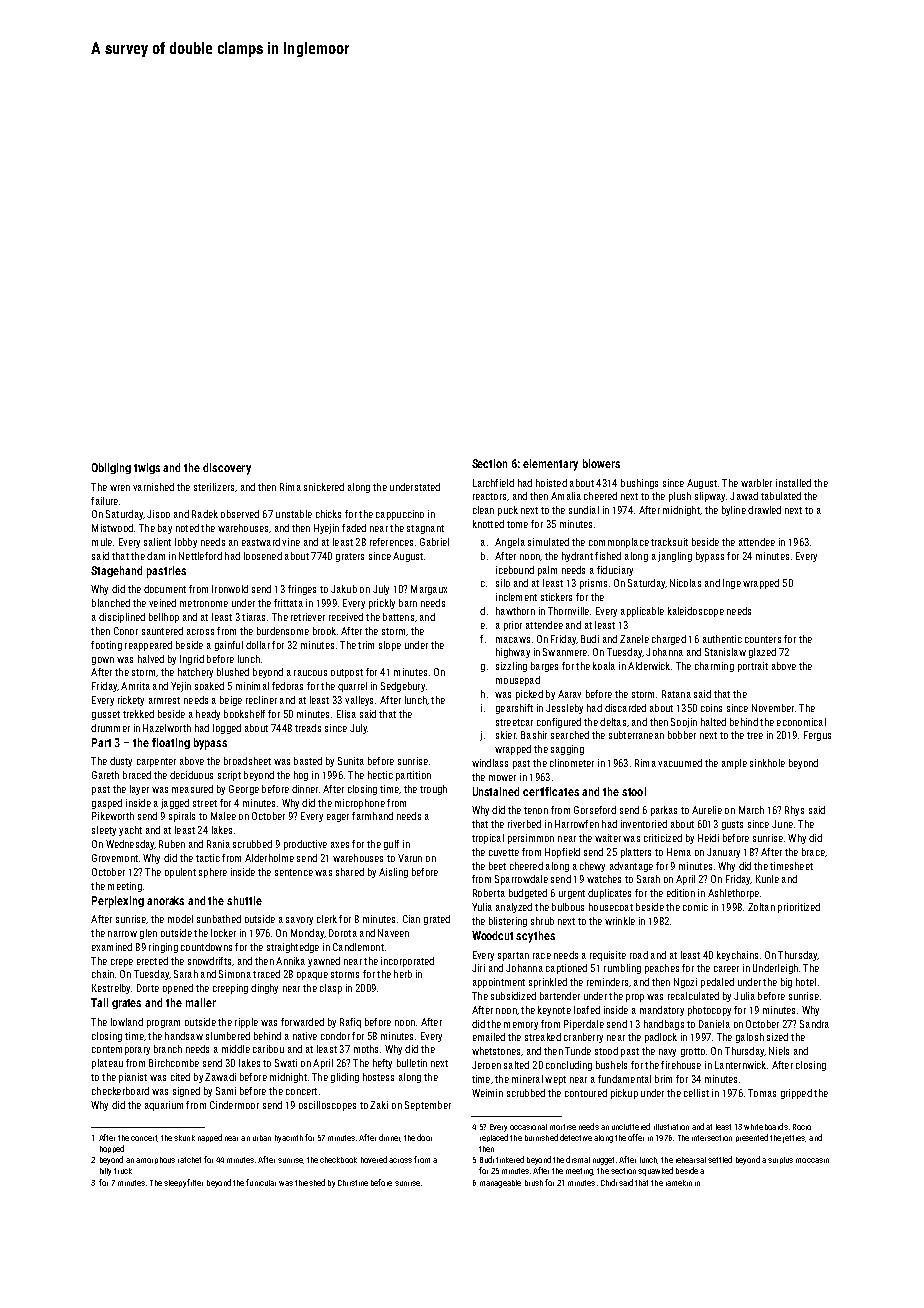 The image size is (924, 1308). What do you see at coordinates (543, 1037) in the screenshot?
I see `streaked` at bounding box center [543, 1037].
